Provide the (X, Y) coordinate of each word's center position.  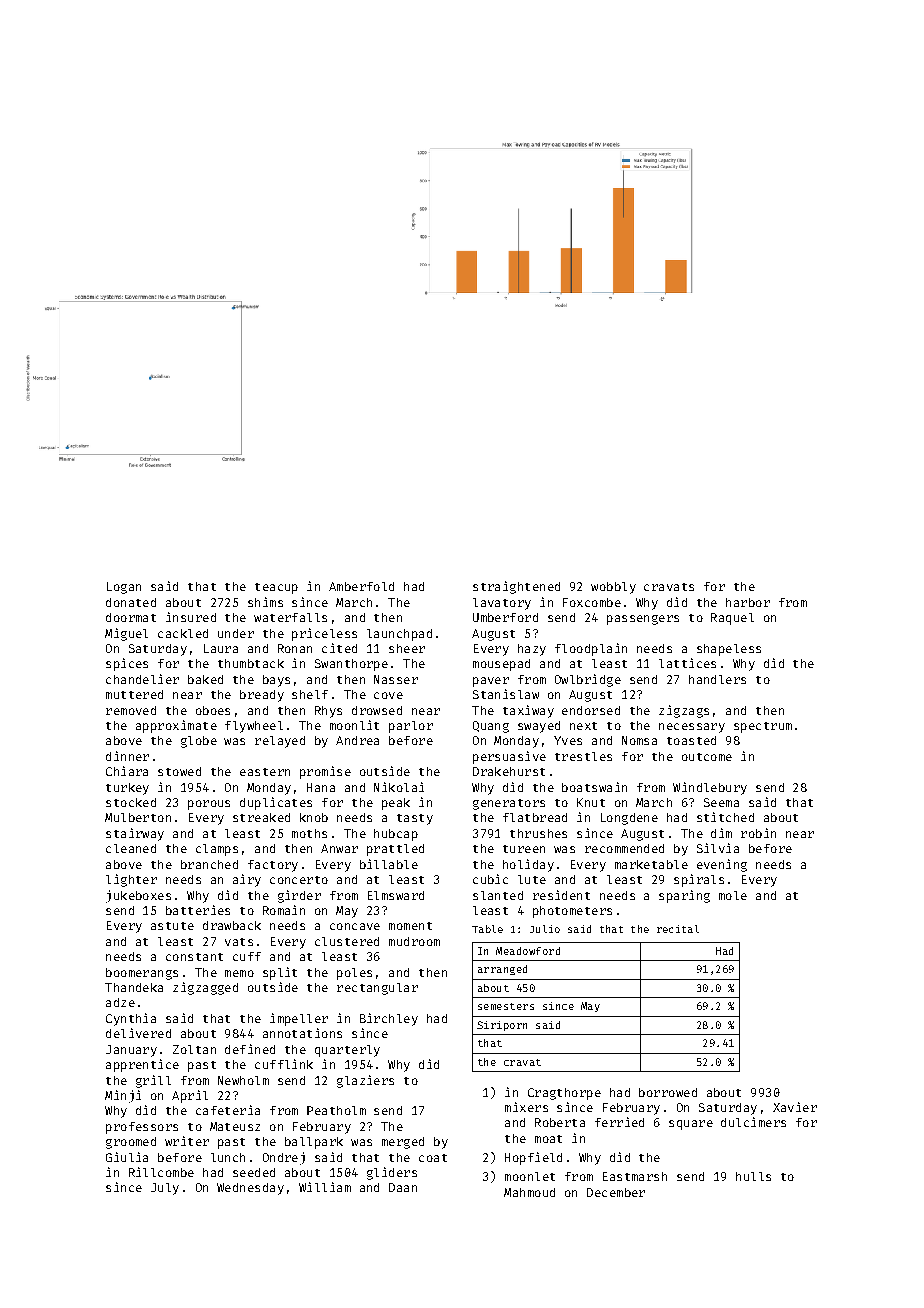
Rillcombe (161, 1172)
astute (172, 926)
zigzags (684, 711)
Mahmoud (529, 1192)
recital (678, 929)
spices (127, 664)
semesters (506, 1006)
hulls (753, 1176)
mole (733, 895)
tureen (524, 849)
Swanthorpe (351, 665)
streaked (261, 817)
